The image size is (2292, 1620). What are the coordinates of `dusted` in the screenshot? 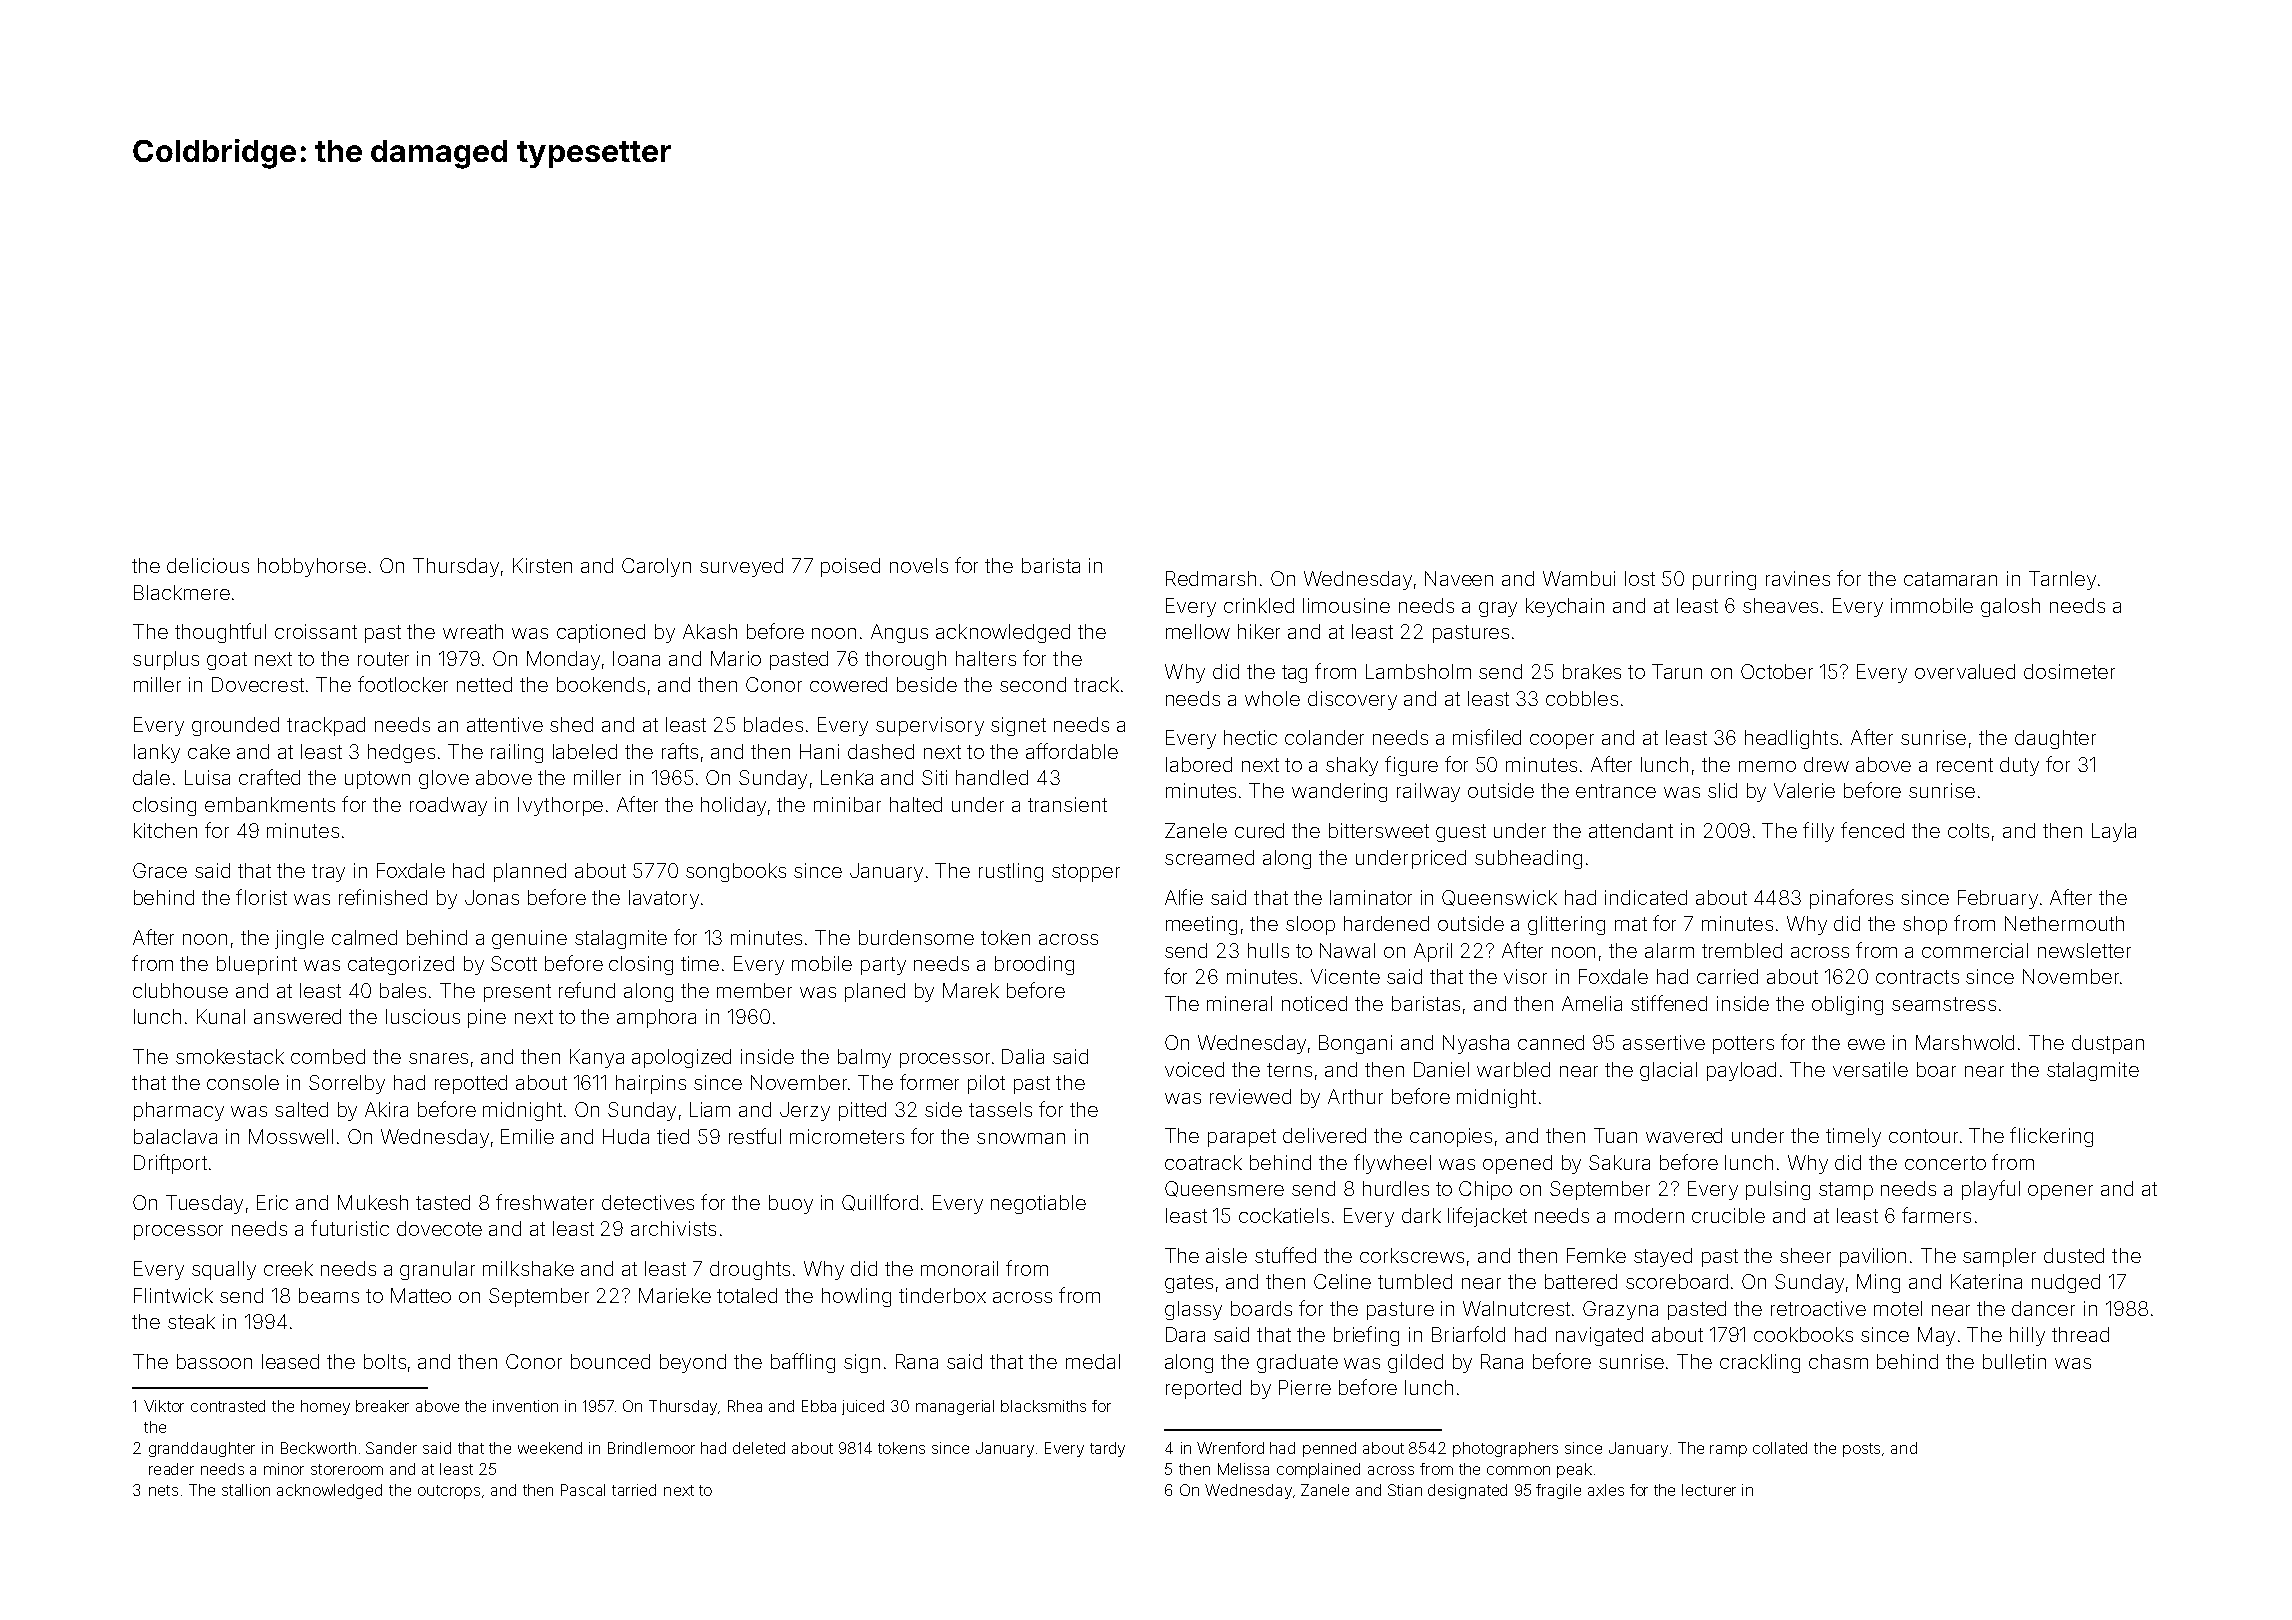 It's located at (2074, 1255).
